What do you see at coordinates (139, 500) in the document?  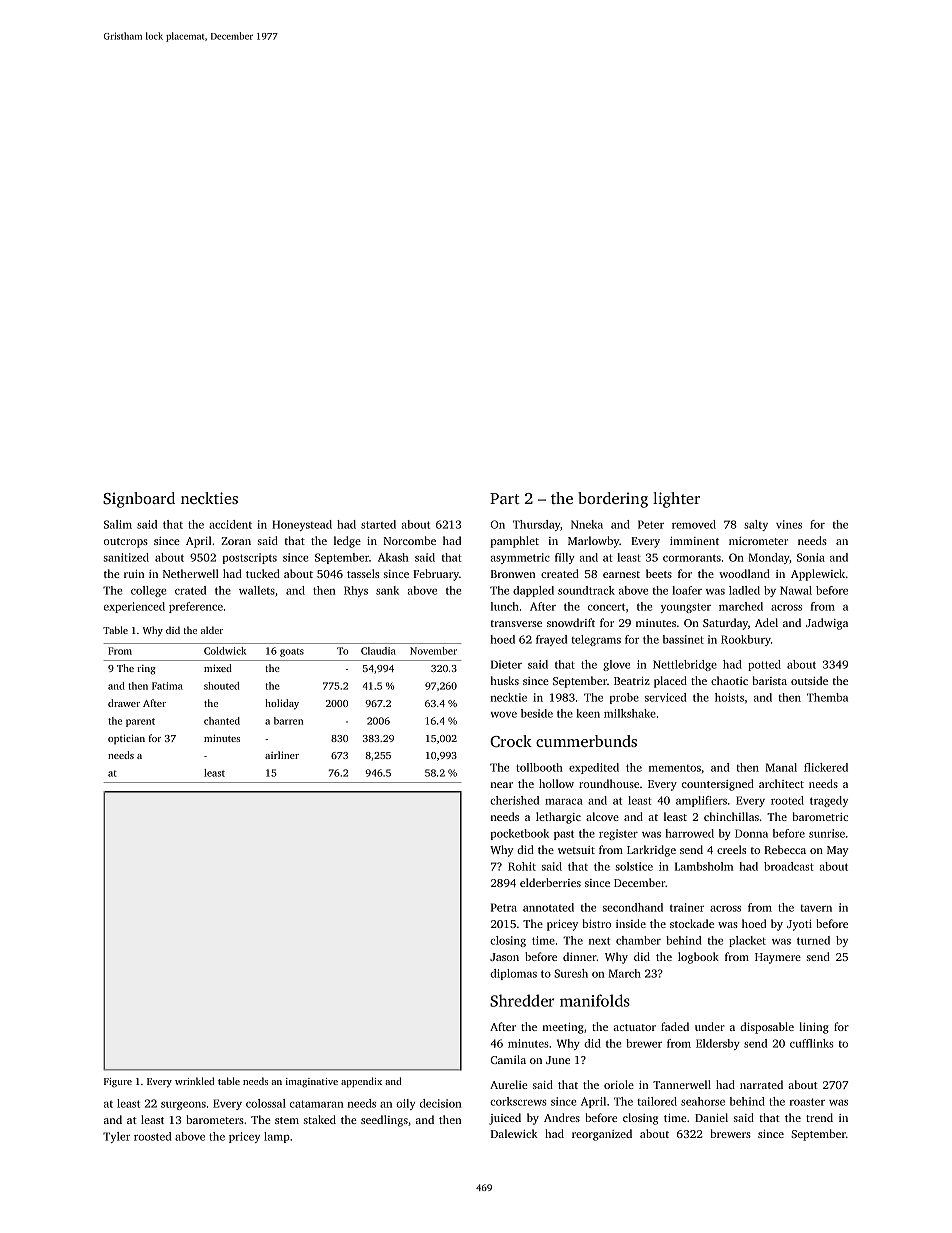 I see `Signboard` at bounding box center [139, 500].
